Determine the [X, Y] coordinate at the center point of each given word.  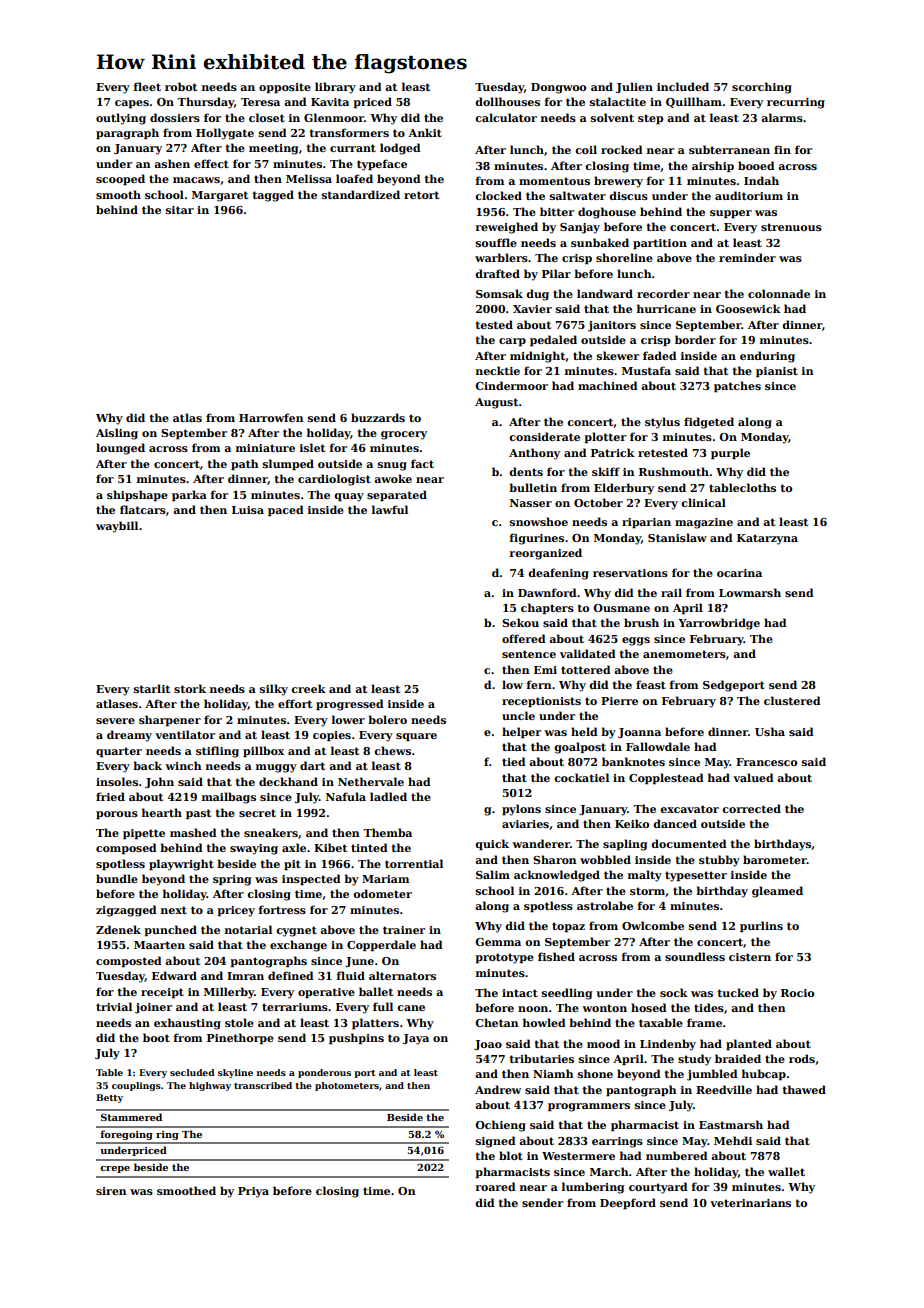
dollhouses [507, 101]
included [683, 86]
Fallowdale [658, 746]
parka [189, 495]
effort [295, 703]
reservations [630, 573]
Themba [387, 832]
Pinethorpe [240, 1038]
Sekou [520, 622]
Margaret [220, 196]
